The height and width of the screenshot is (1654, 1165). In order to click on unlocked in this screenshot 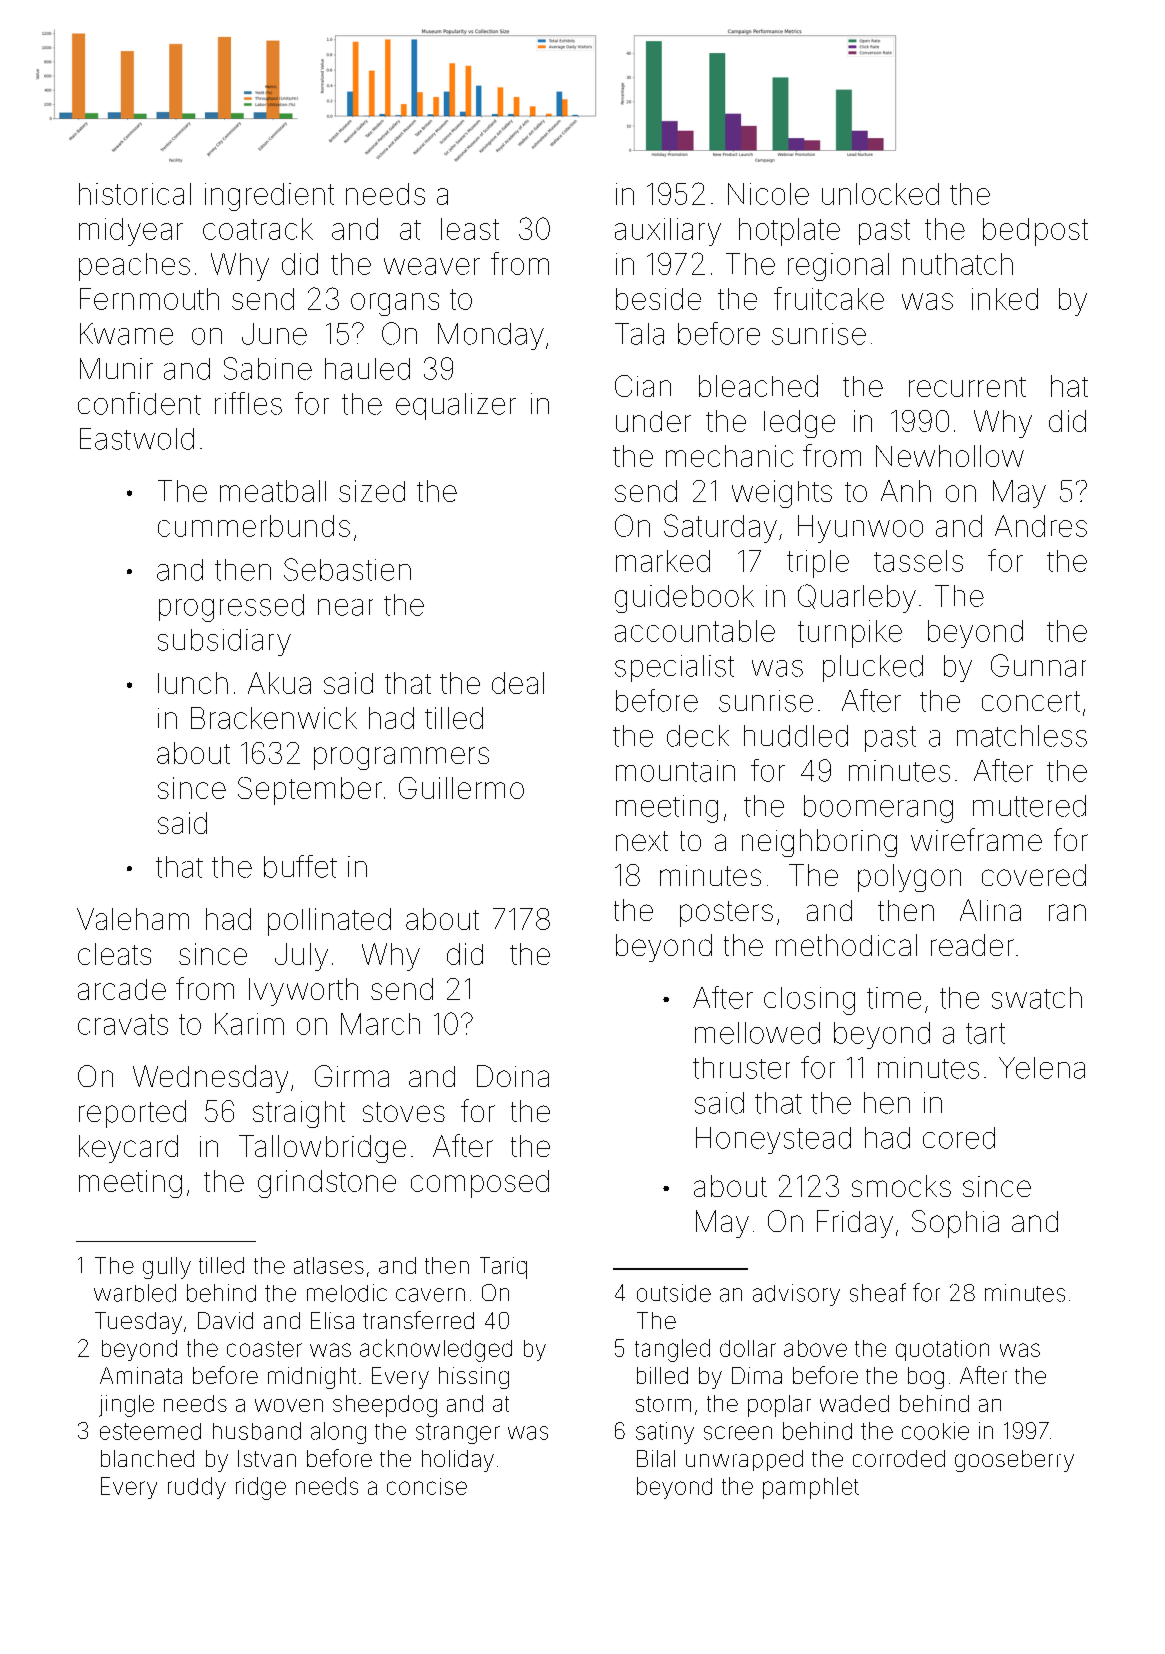, I will do `click(880, 194)`.
